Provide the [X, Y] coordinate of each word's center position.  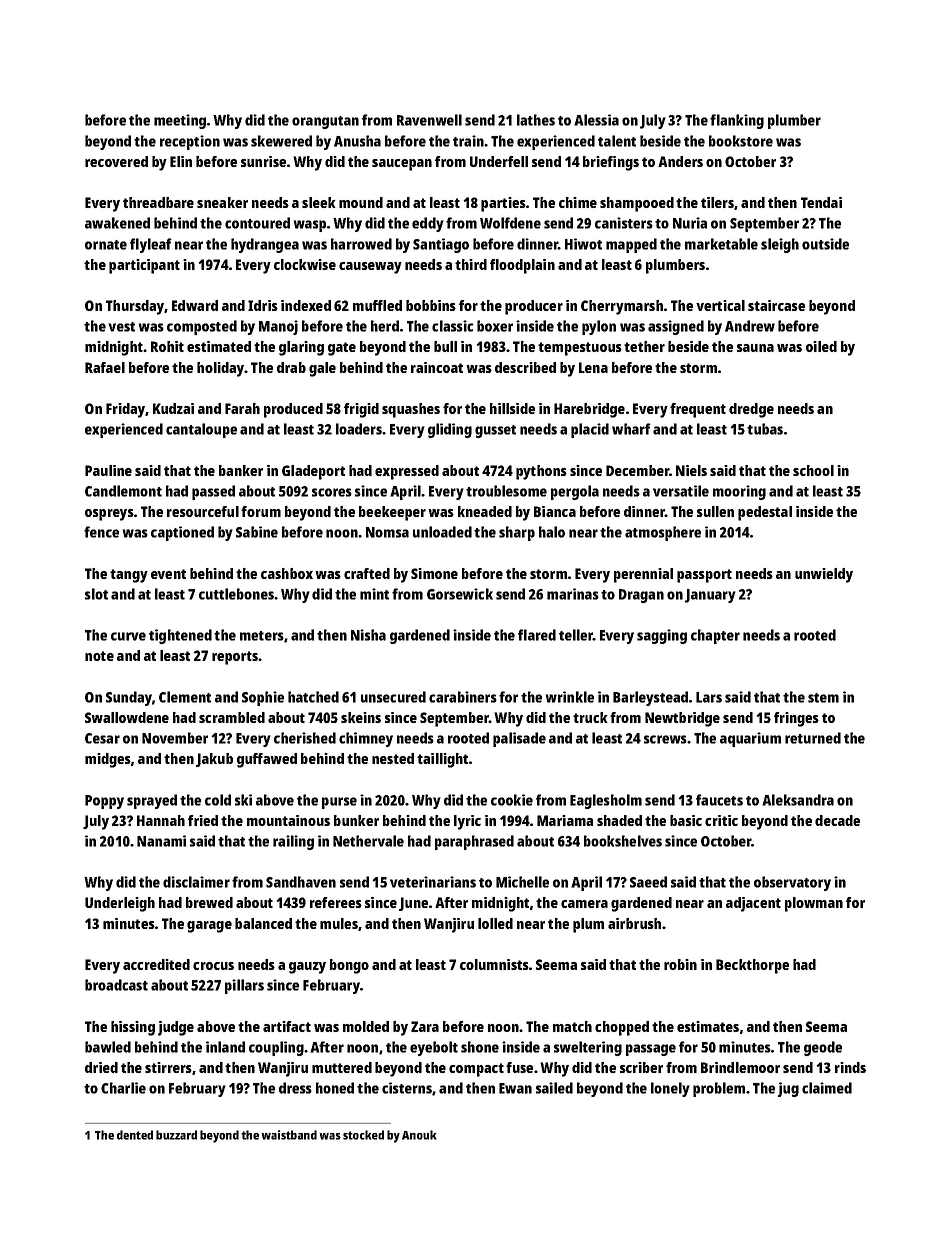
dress [295, 1088]
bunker [356, 820]
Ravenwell [429, 120]
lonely [670, 1089]
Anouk [419, 1135]
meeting [180, 121]
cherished [305, 738]
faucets [719, 800]
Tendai [821, 202]
